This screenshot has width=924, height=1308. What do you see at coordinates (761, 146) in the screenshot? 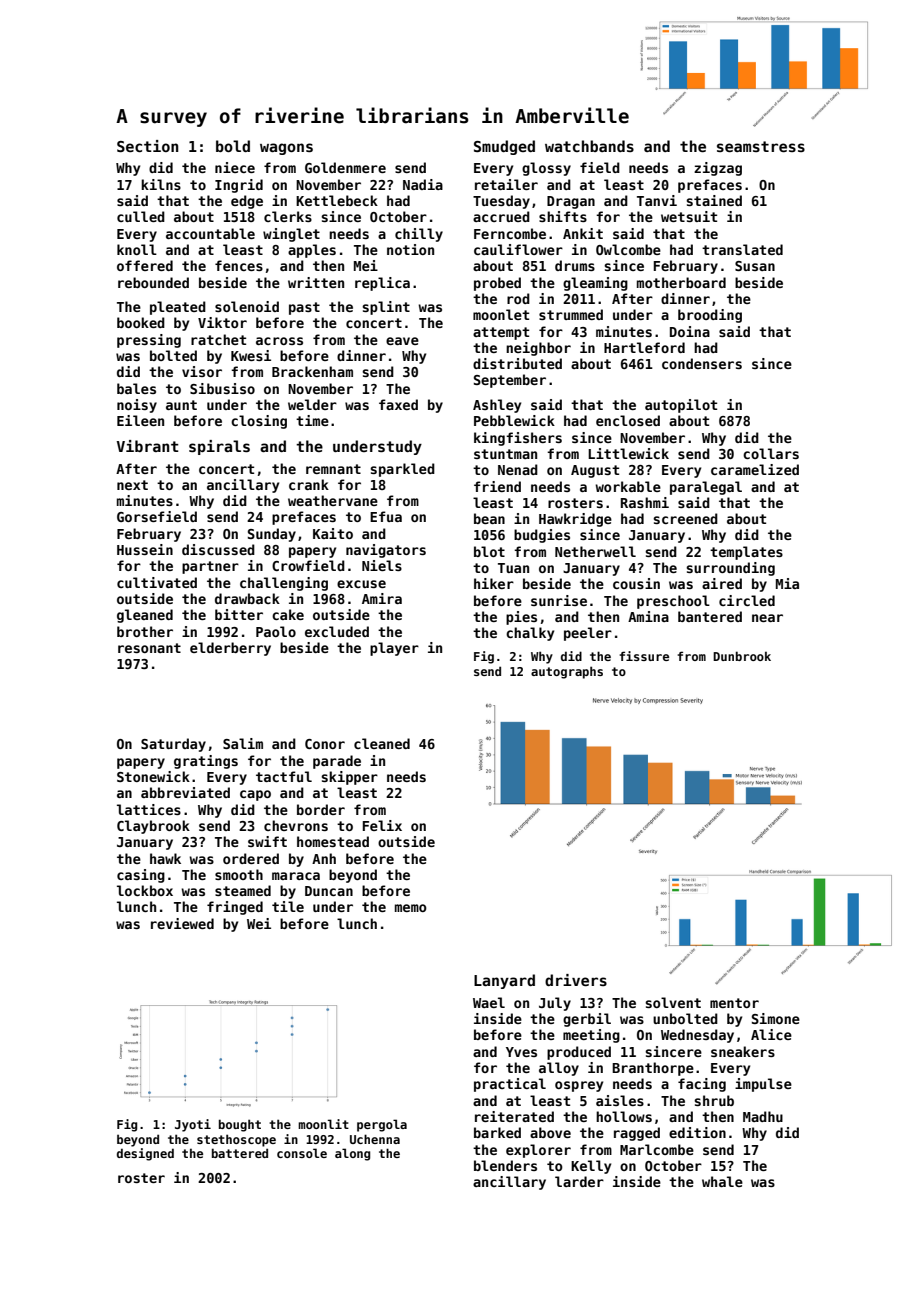
I see `seamstress` at bounding box center [761, 146].
